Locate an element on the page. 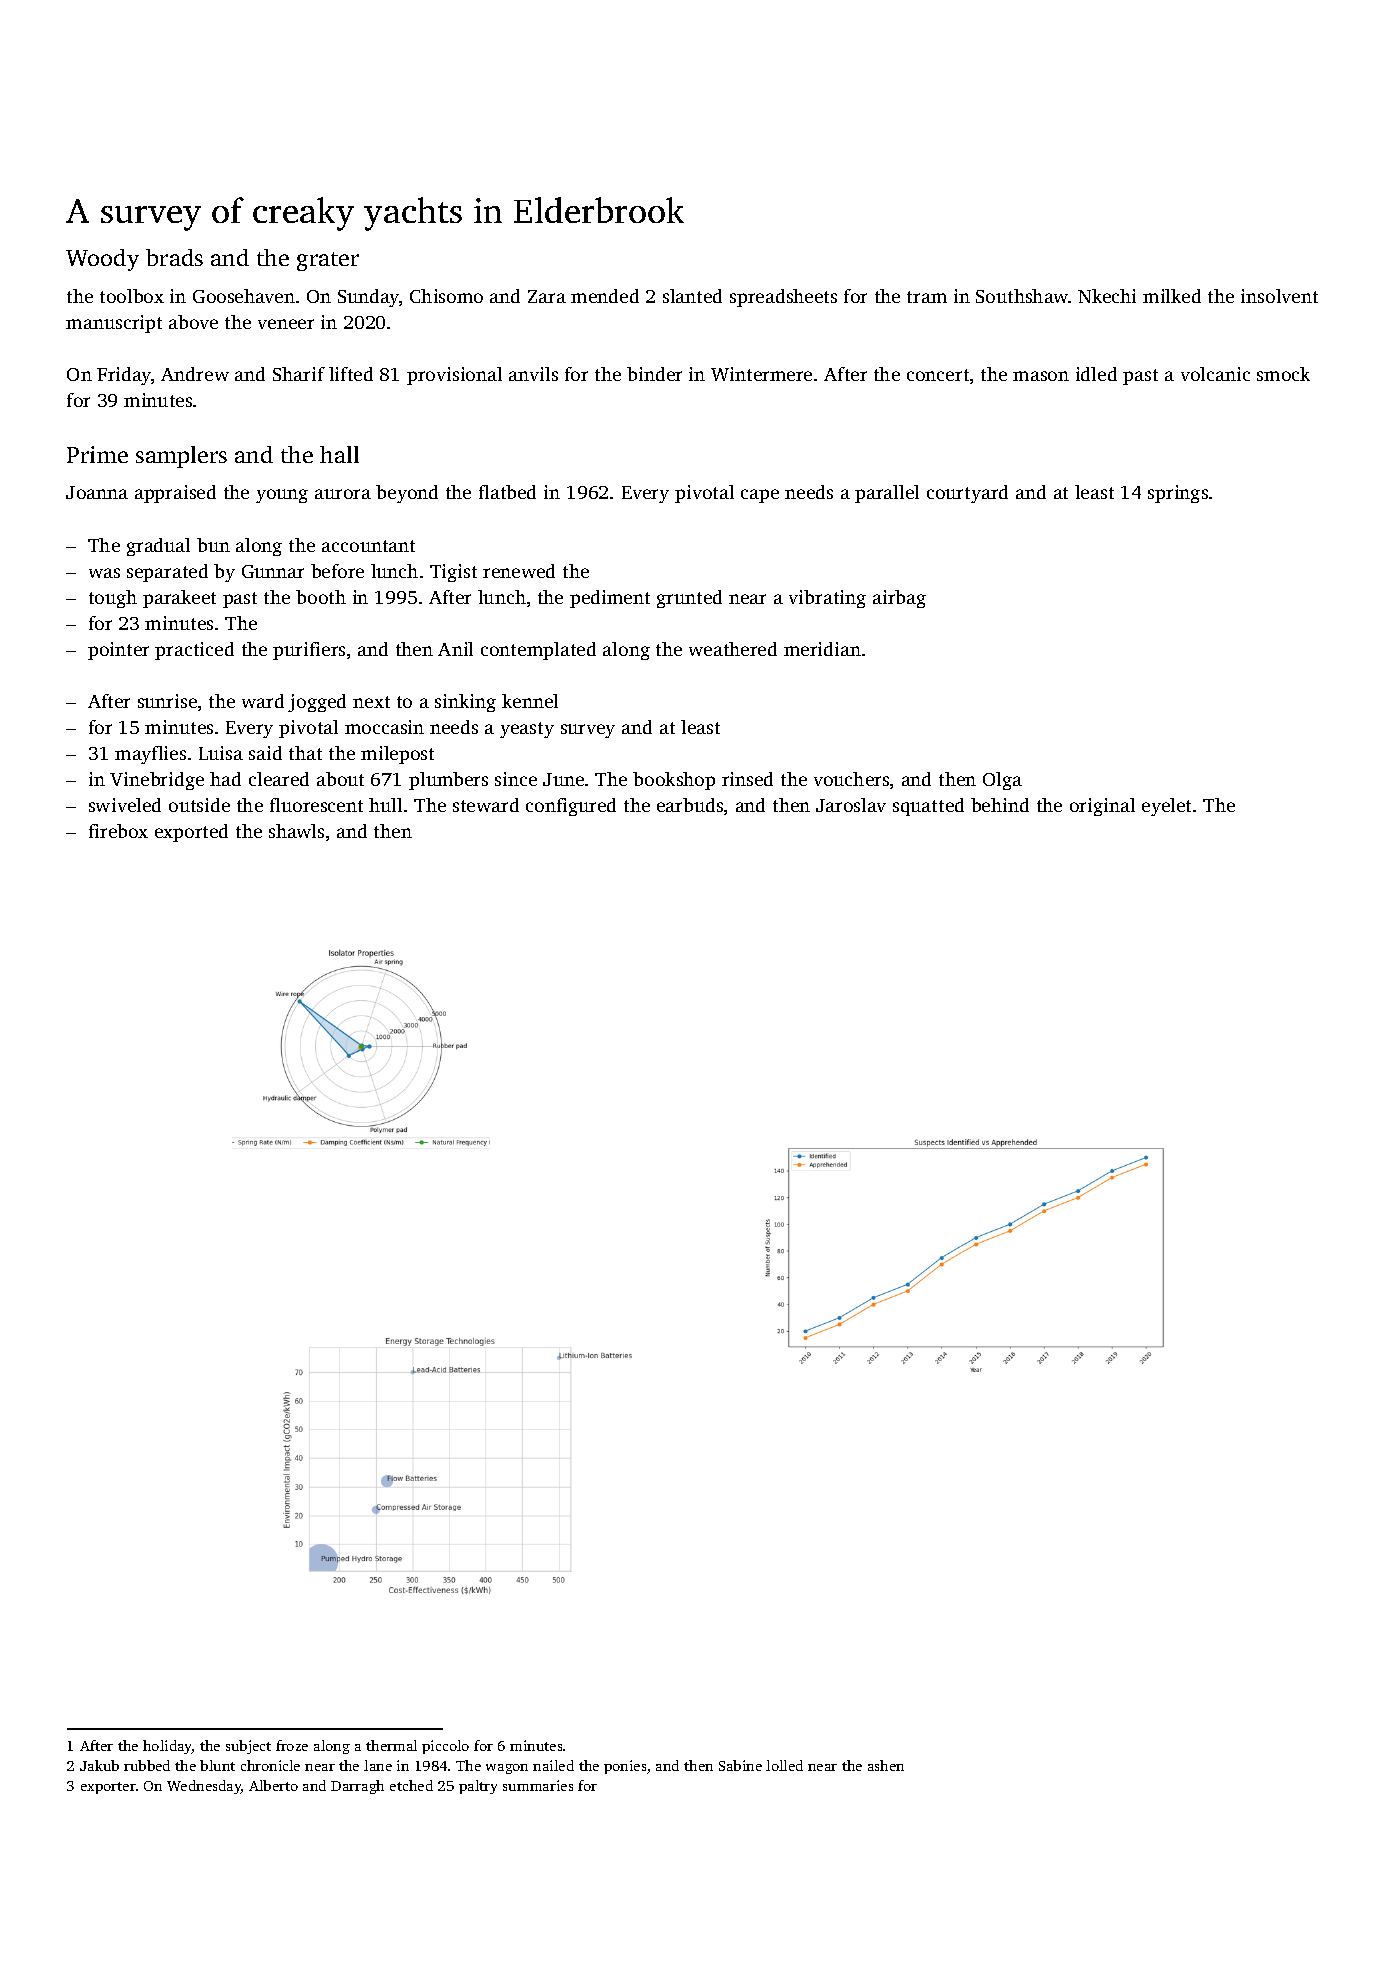 The image size is (1386, 1969). exporter is located at coordinates (108, 1788).
